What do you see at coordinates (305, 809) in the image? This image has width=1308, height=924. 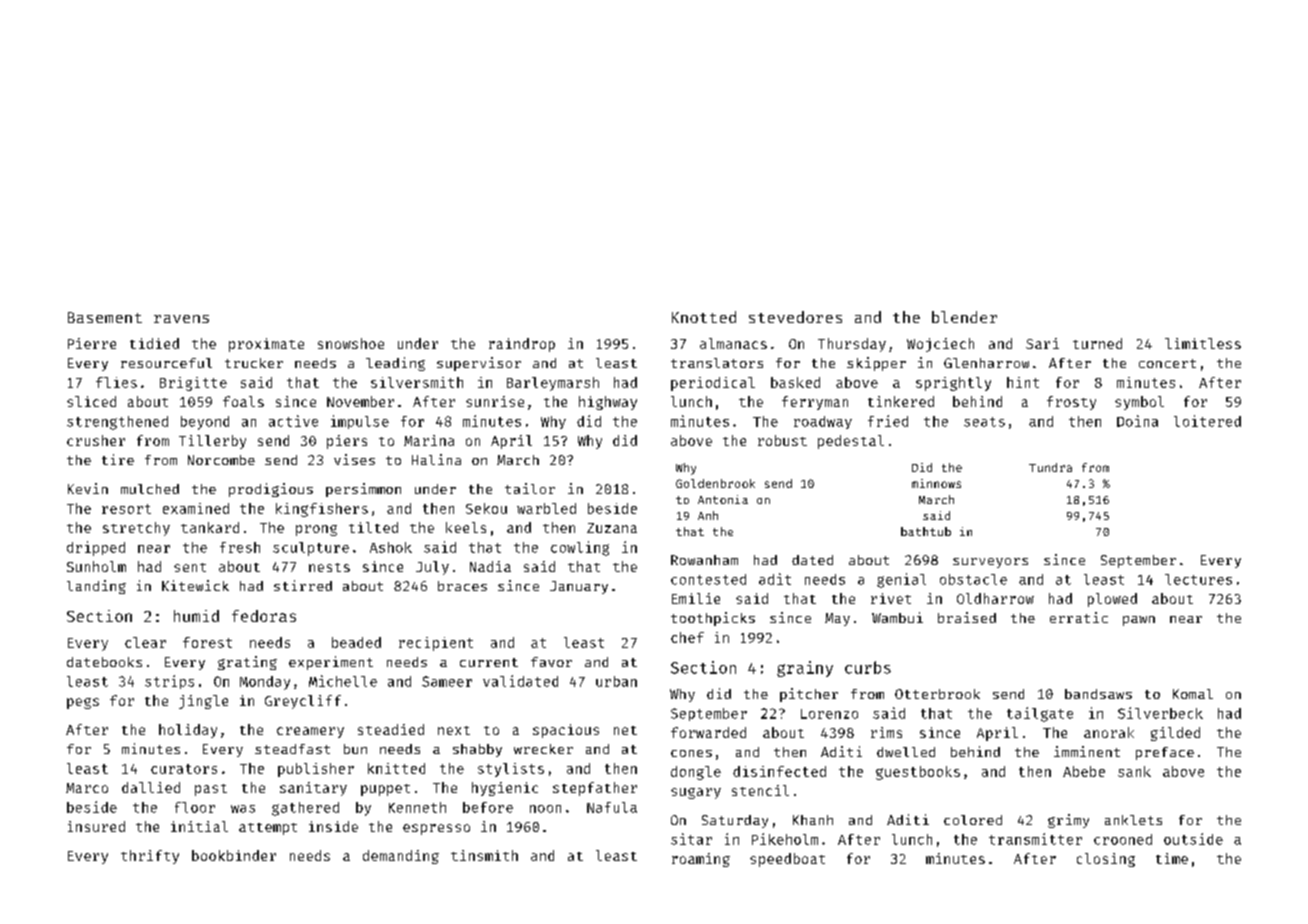 I see `gathered` at bounding box center [305, 809].
